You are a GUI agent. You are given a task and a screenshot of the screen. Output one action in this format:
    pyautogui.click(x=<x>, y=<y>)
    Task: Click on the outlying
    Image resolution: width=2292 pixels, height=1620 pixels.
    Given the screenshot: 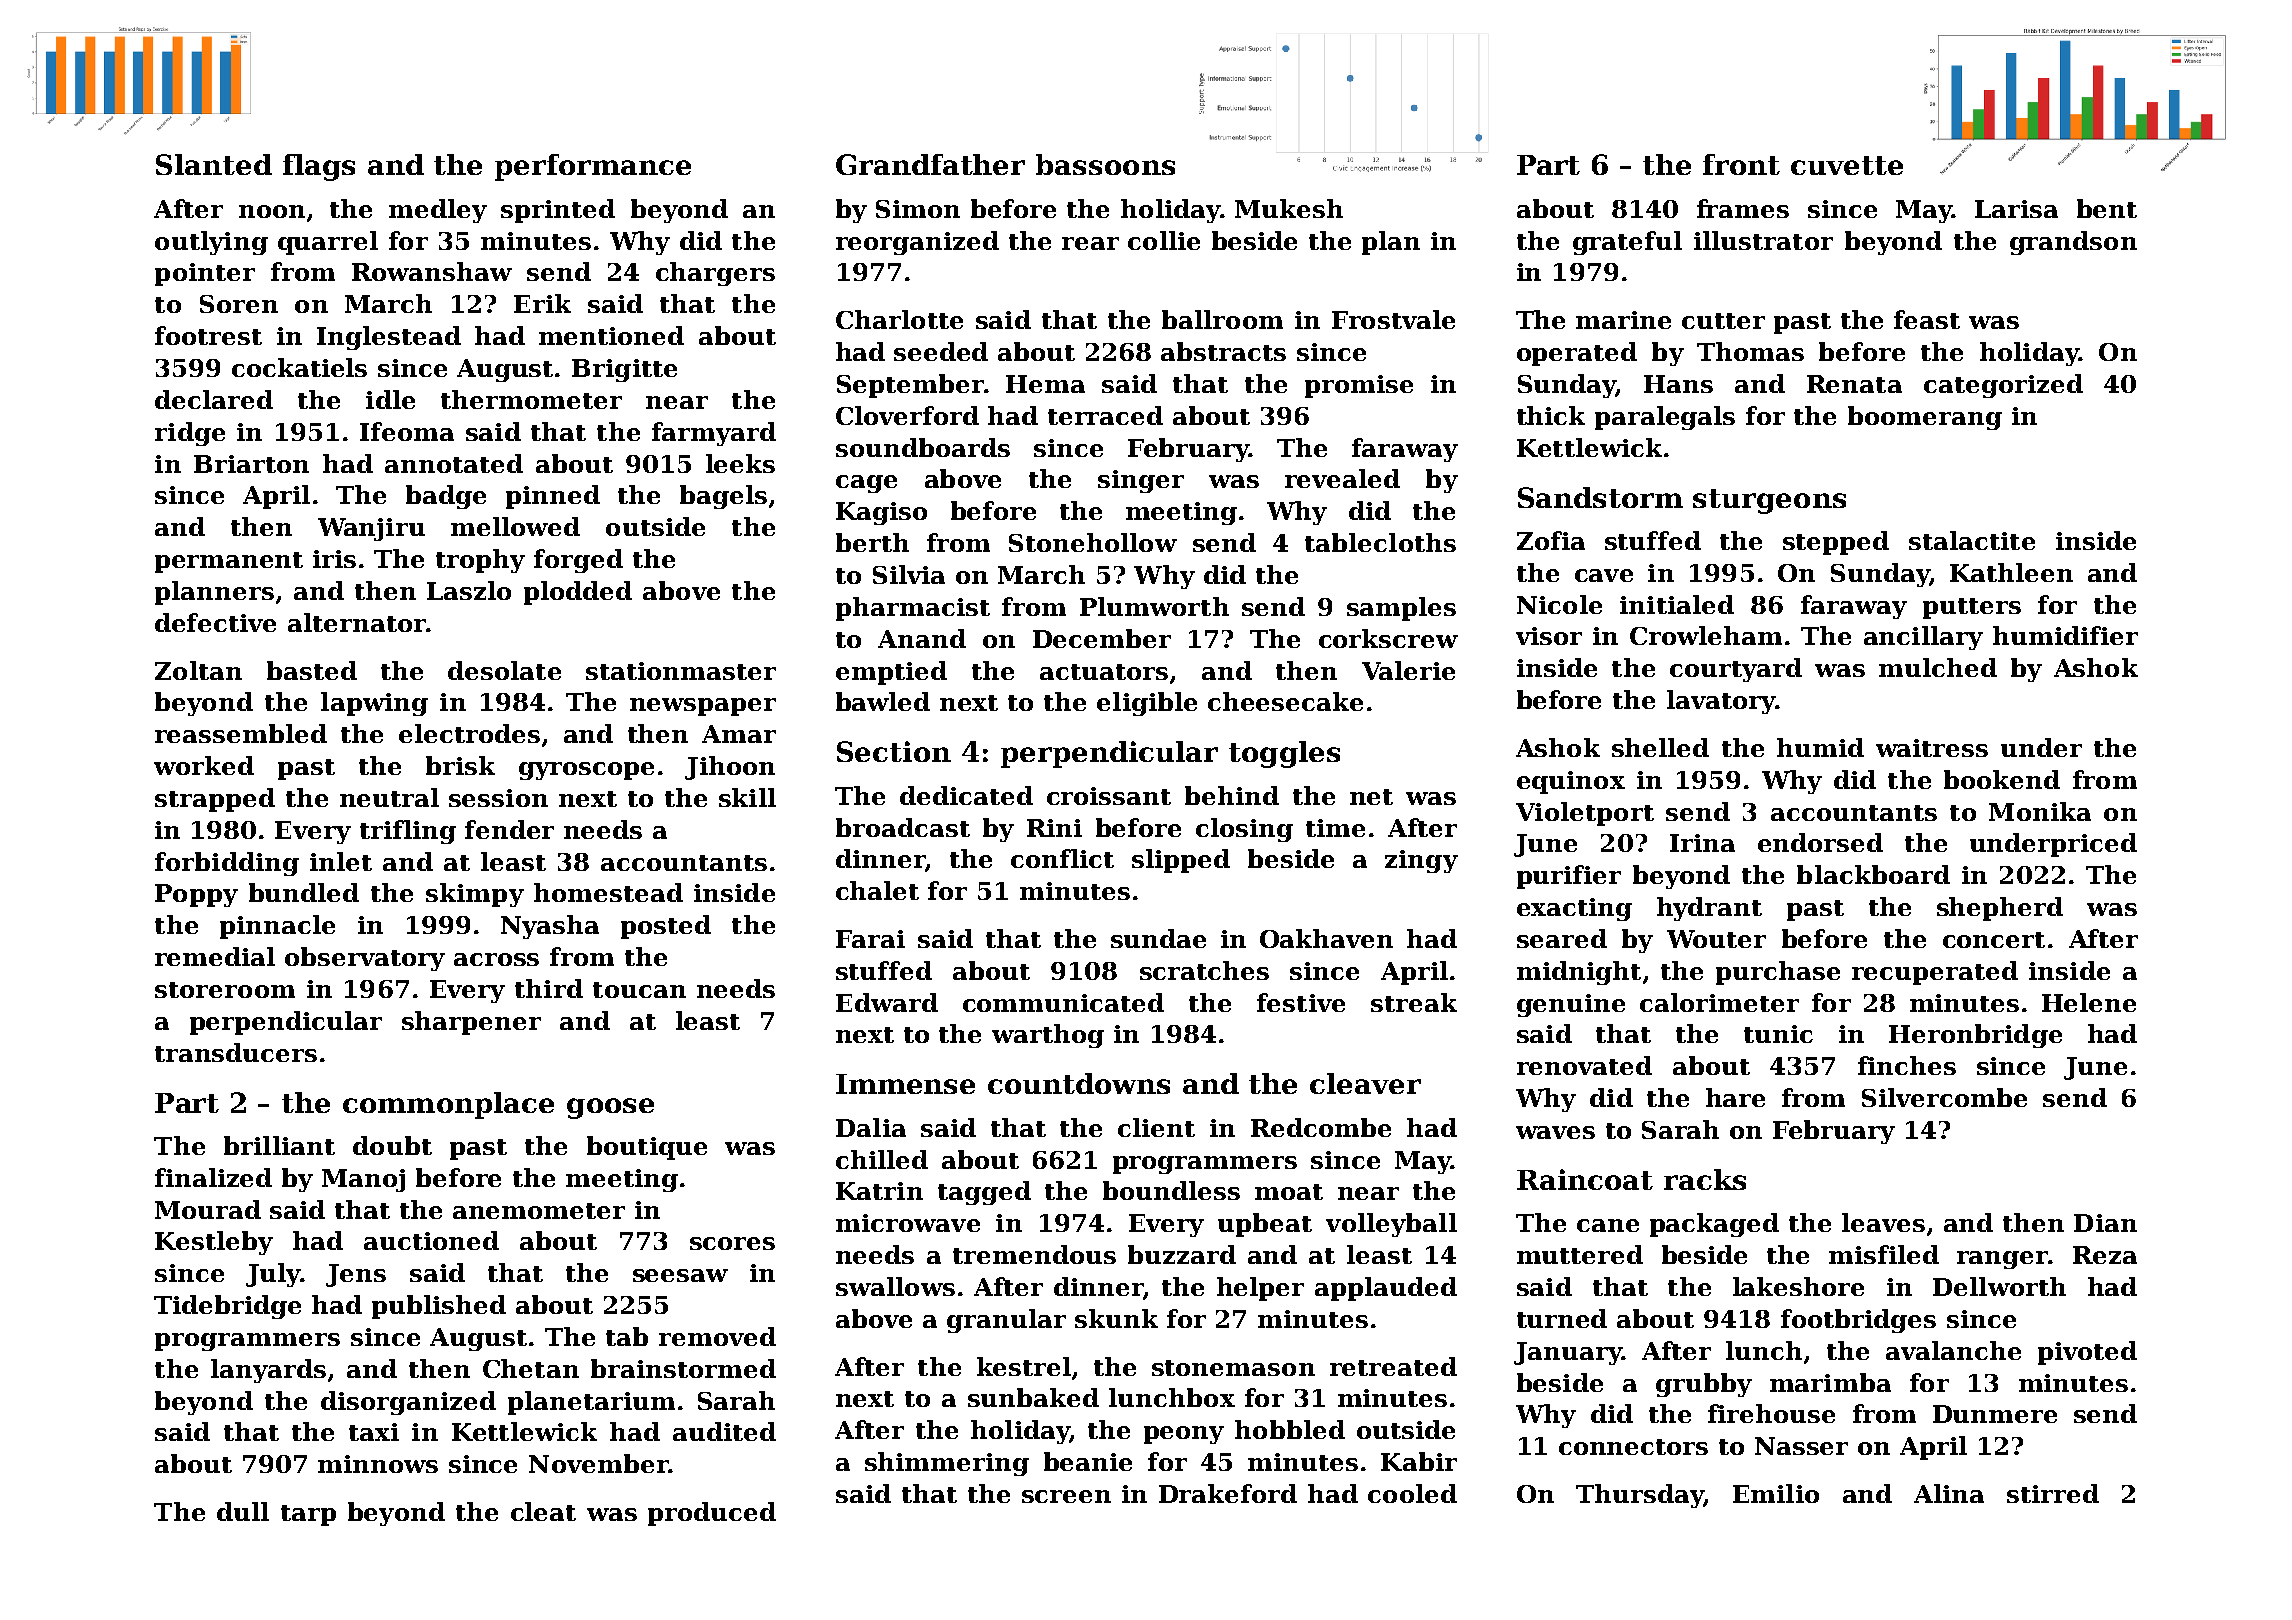 What is the action you would take?
    pyautogui.click(x=211, y=243)
